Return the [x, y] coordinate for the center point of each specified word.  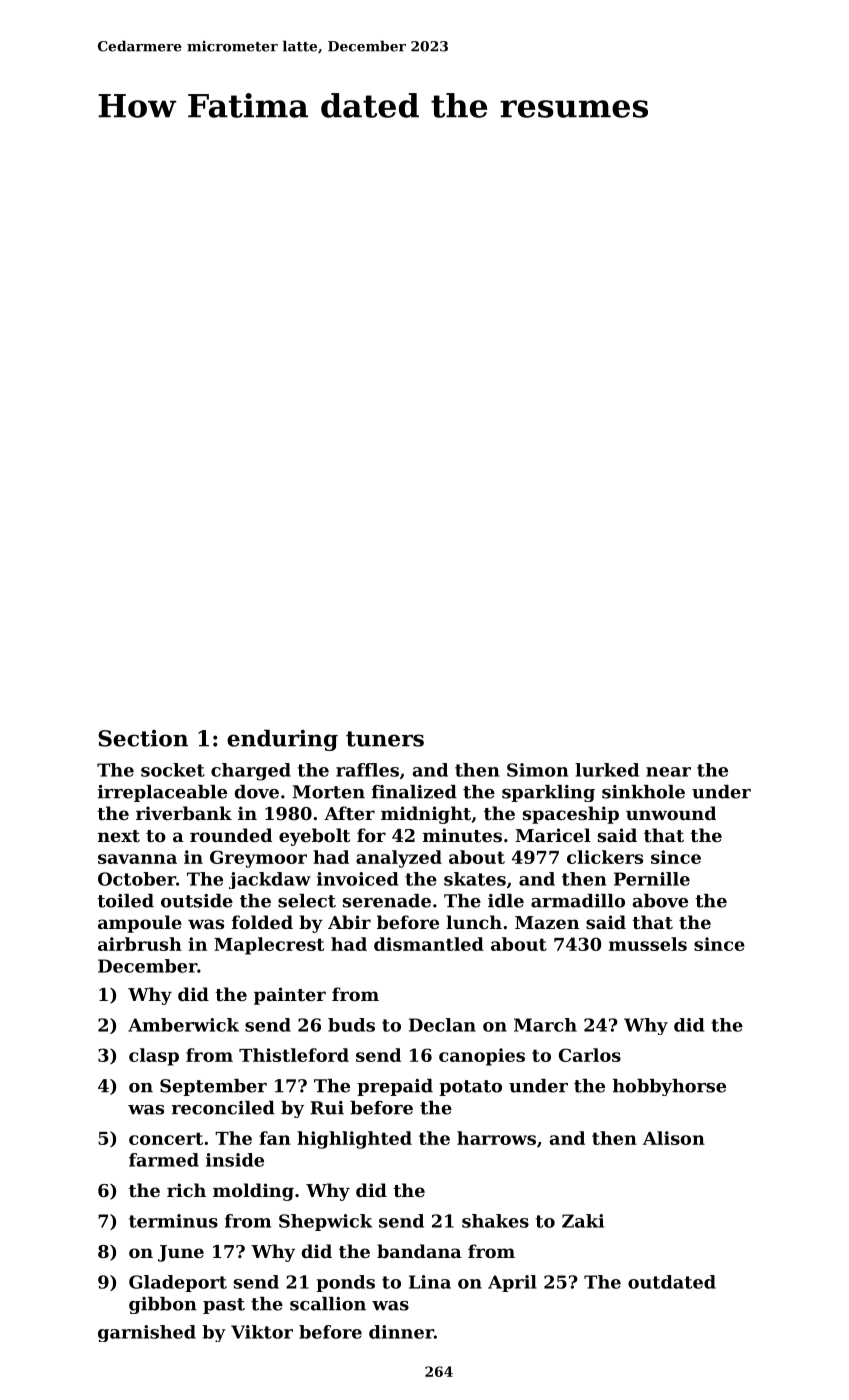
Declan [442, 1025]
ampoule [140, 924]
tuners [385, 739]
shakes [495, 1221]
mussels [648, 944]
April [512, 1283]
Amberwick [183, 1025]
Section [143, 738]
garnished [147, 1333]
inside [235, 1160]
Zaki [583, 1221]
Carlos [590, 1055]
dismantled [429, 944]
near [668, 772]
